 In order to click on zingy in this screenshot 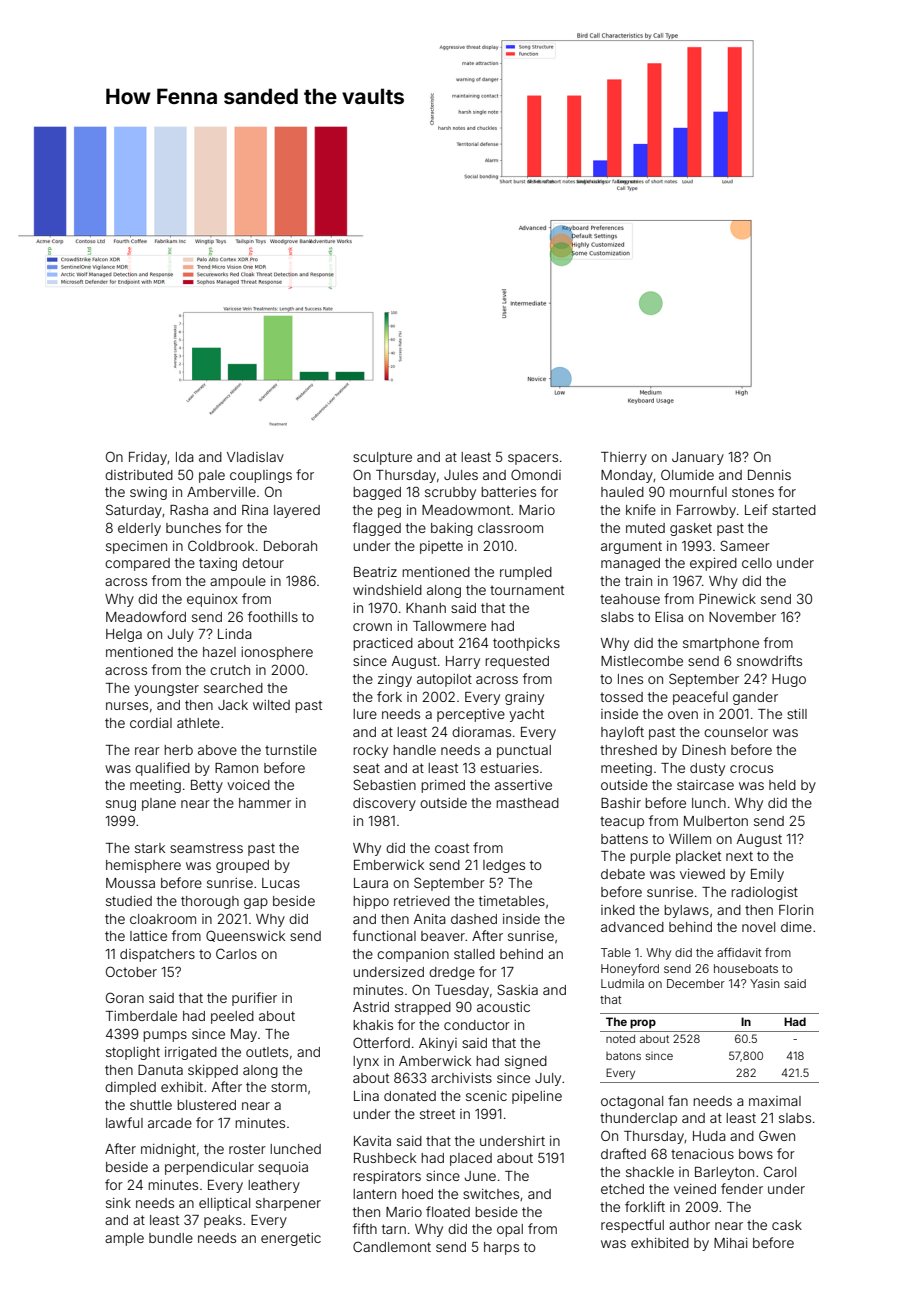, I will do `click(395, 680)`.
